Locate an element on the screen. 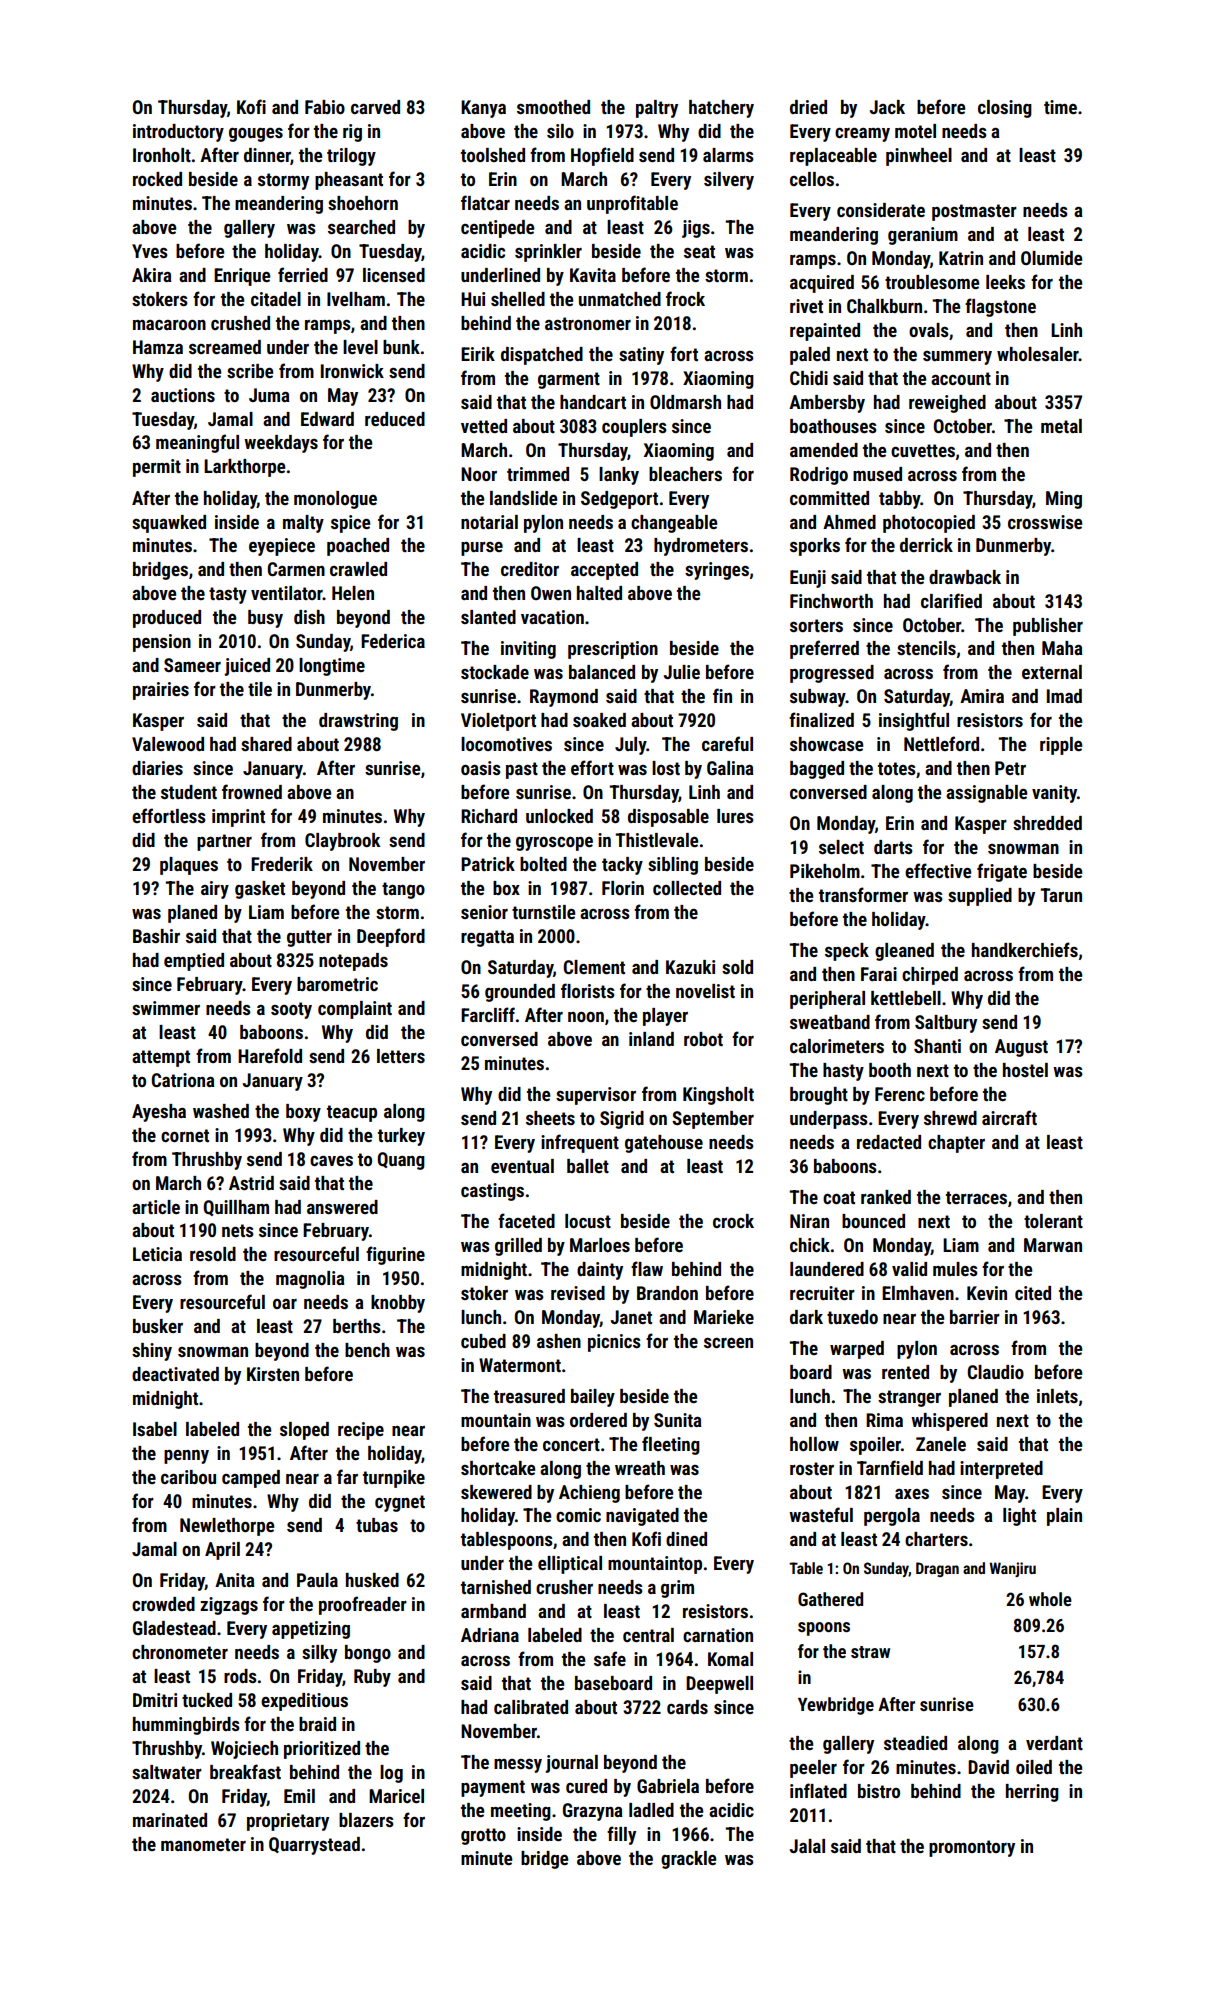 The image size is (1215, 2001). mules is located at coordinates (955, 1269).
